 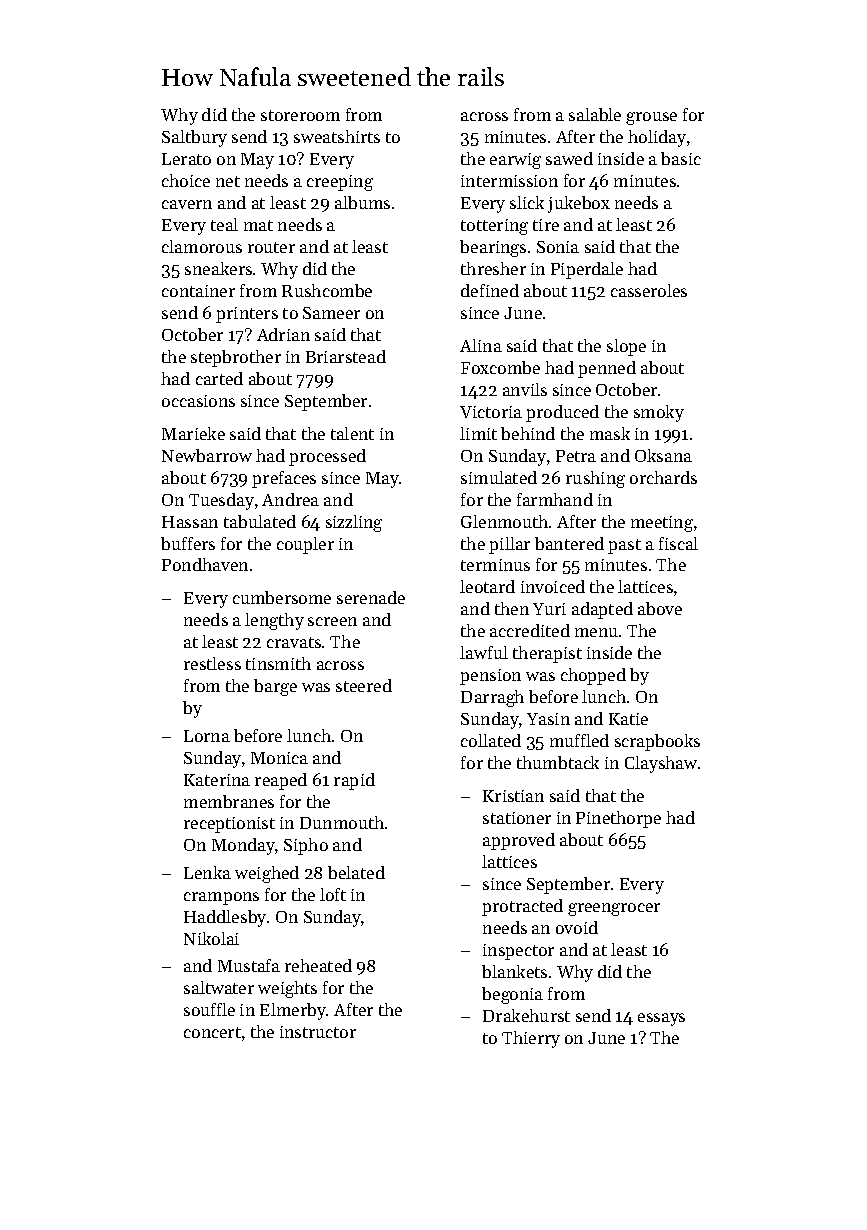 I want to click on cumbersome, so click(x=282, y=597).
